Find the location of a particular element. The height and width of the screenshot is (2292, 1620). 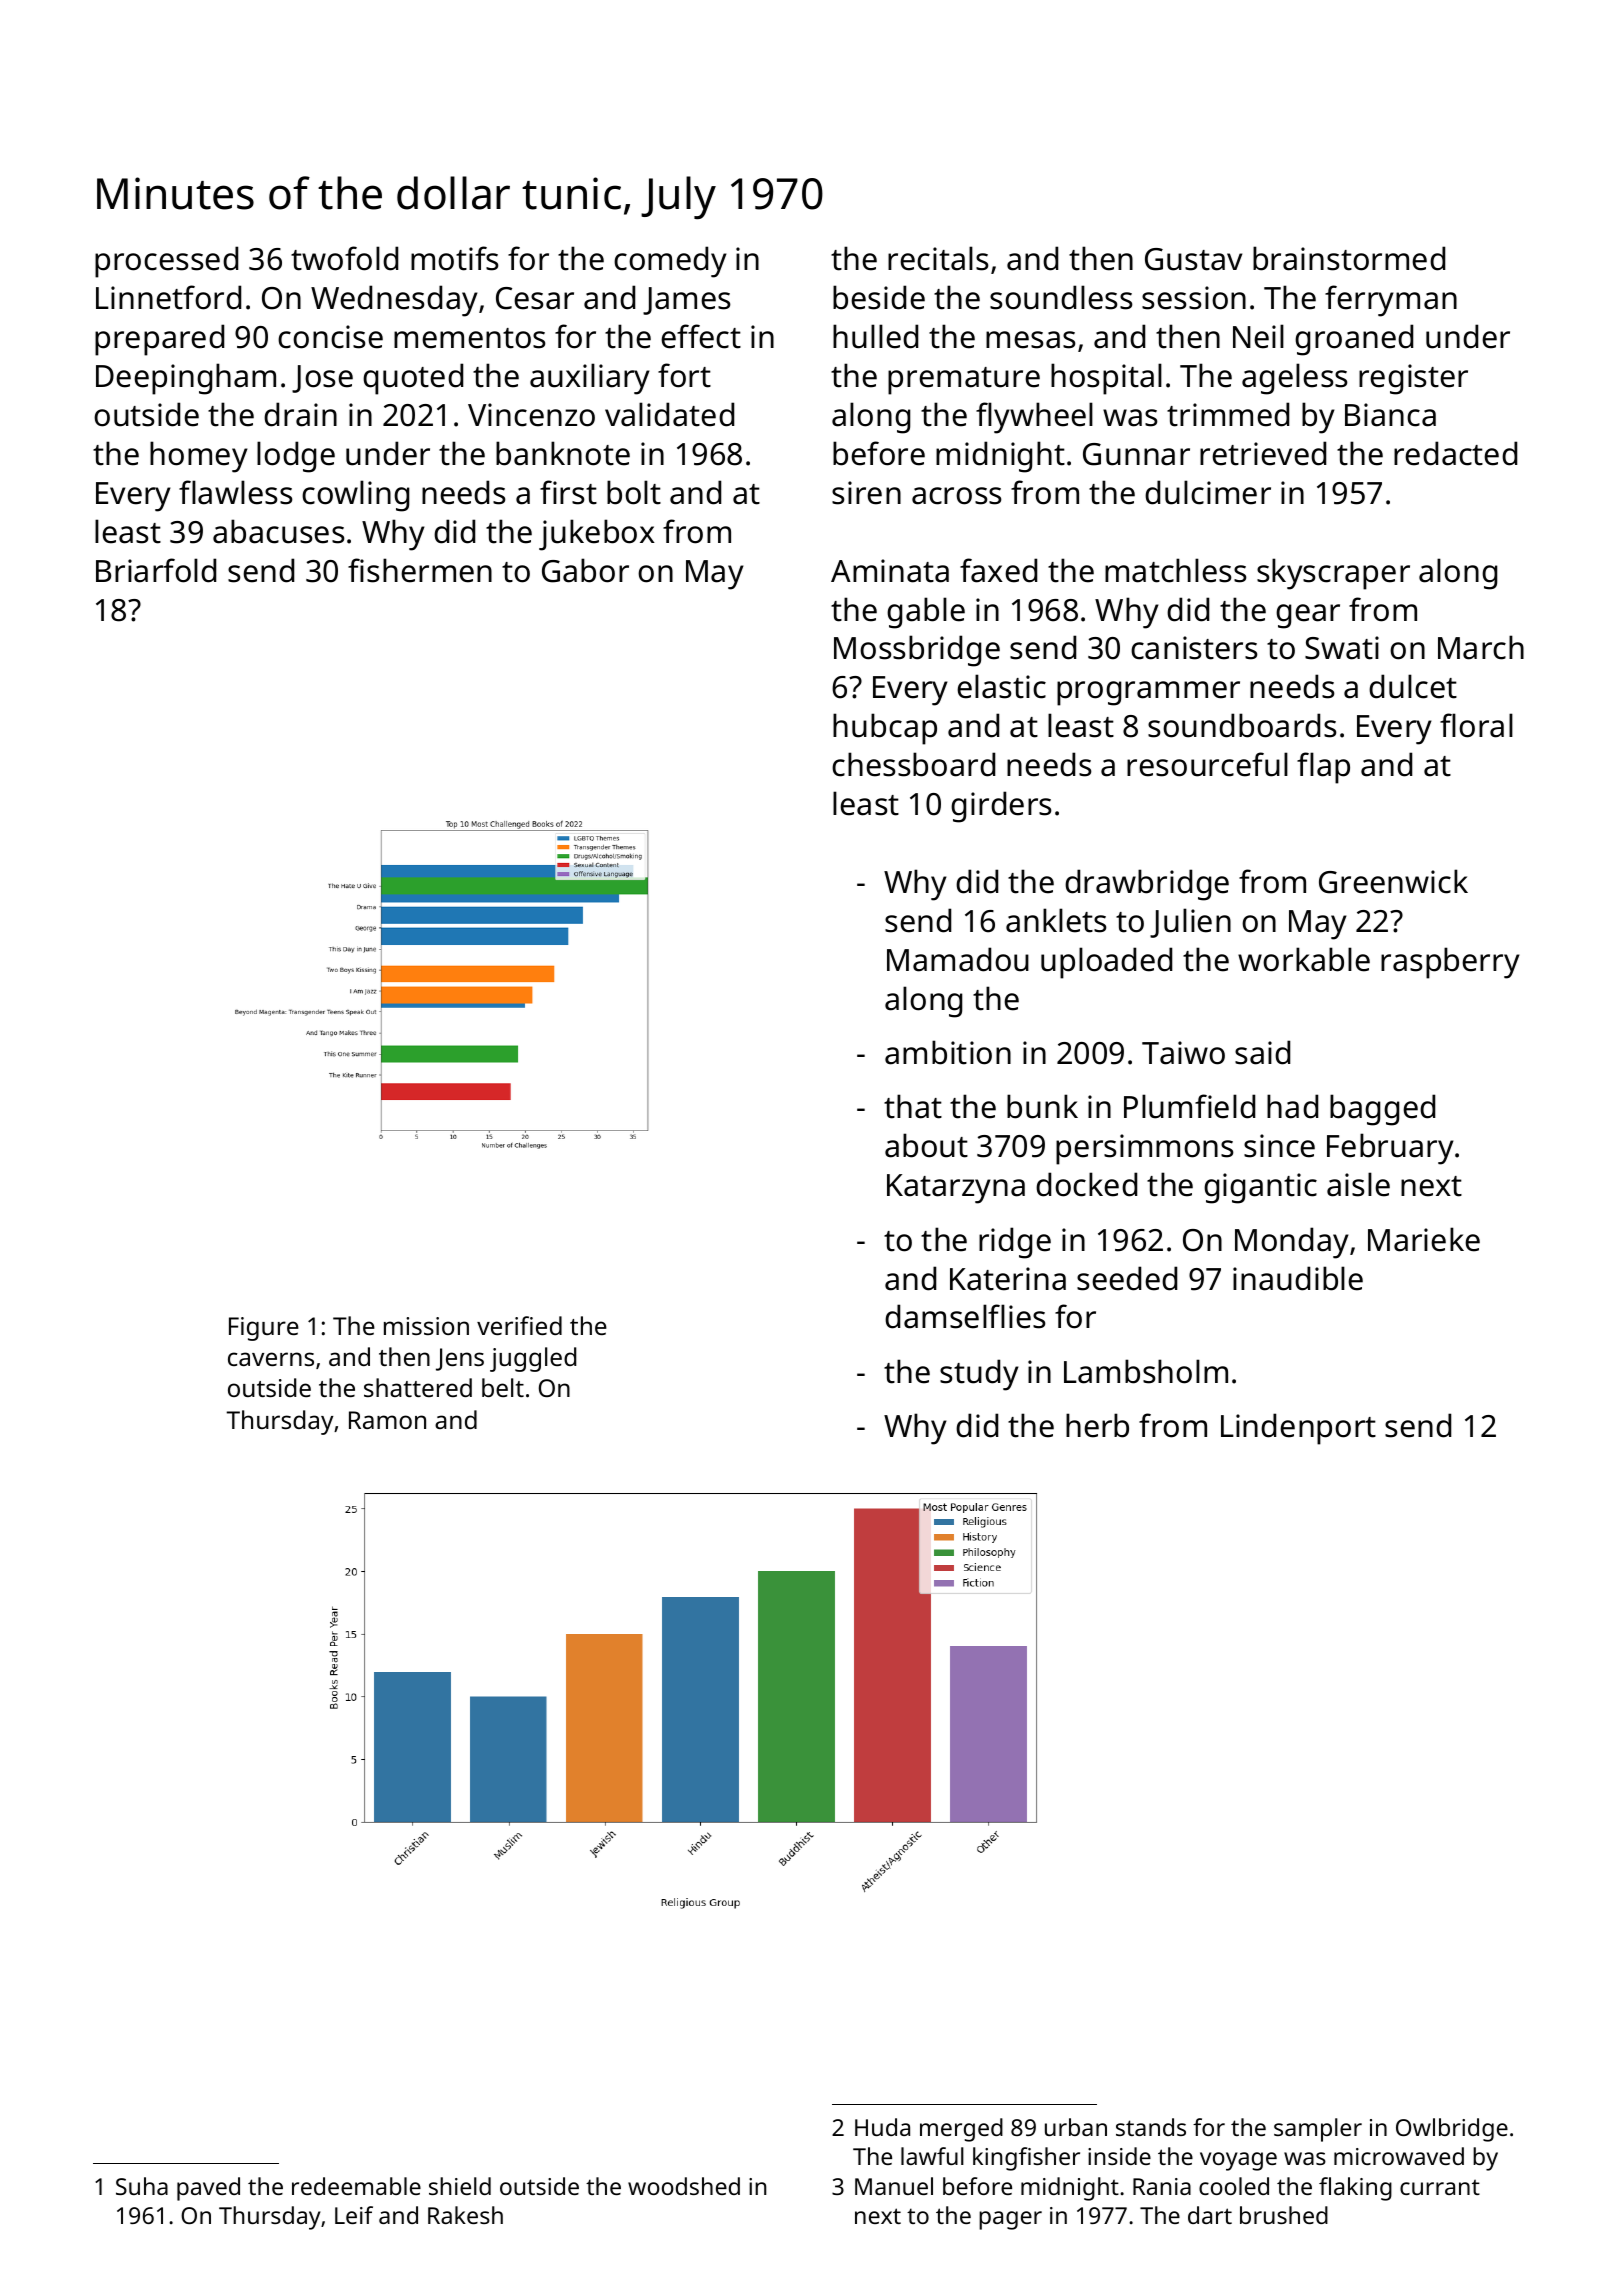

Huda is located at coordinates (882, 2127).
